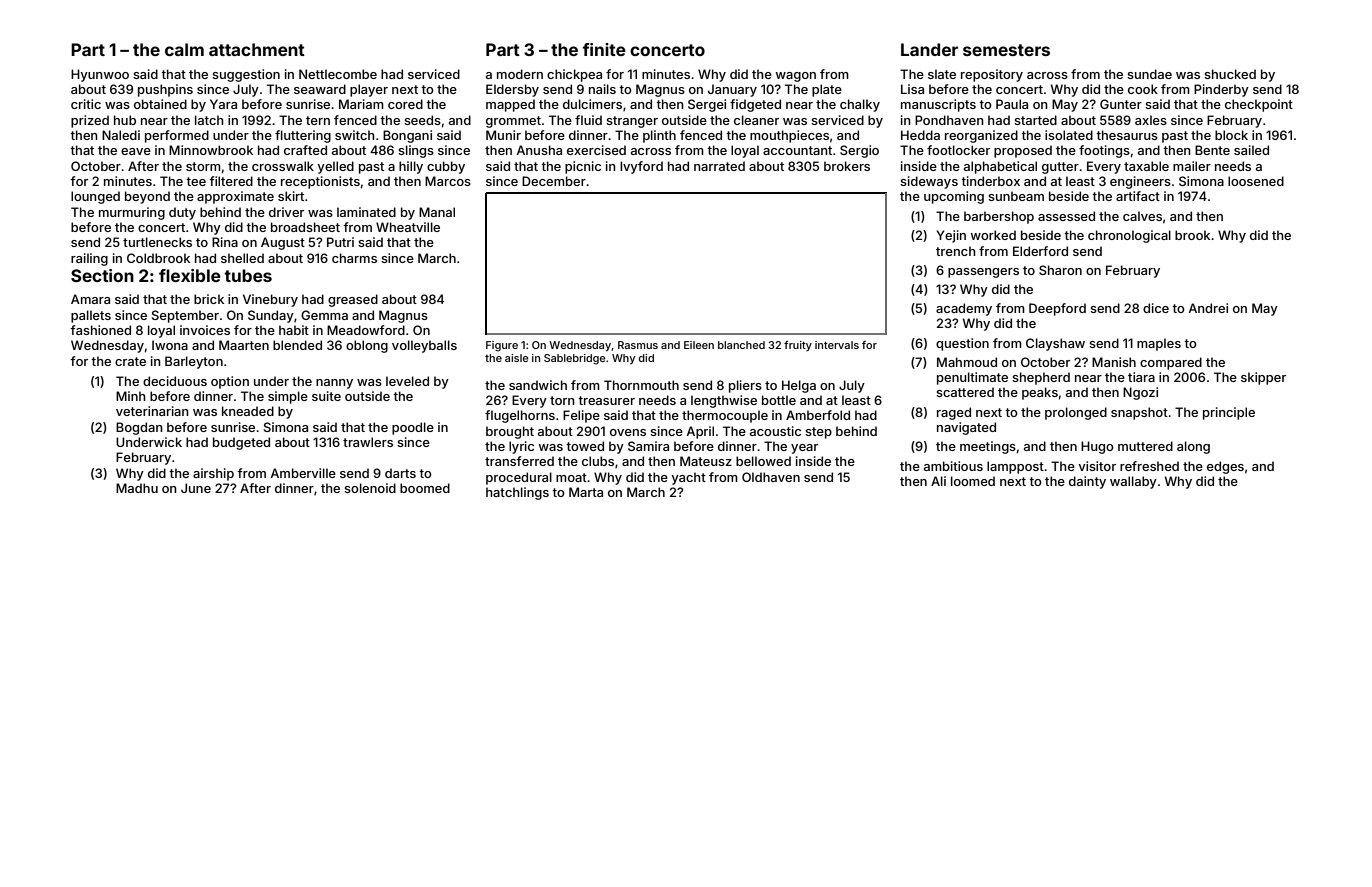 This image has height=887, width=1372. Describe the element at coordinates (248, 275) in the image. I see `tubes` at that location.
